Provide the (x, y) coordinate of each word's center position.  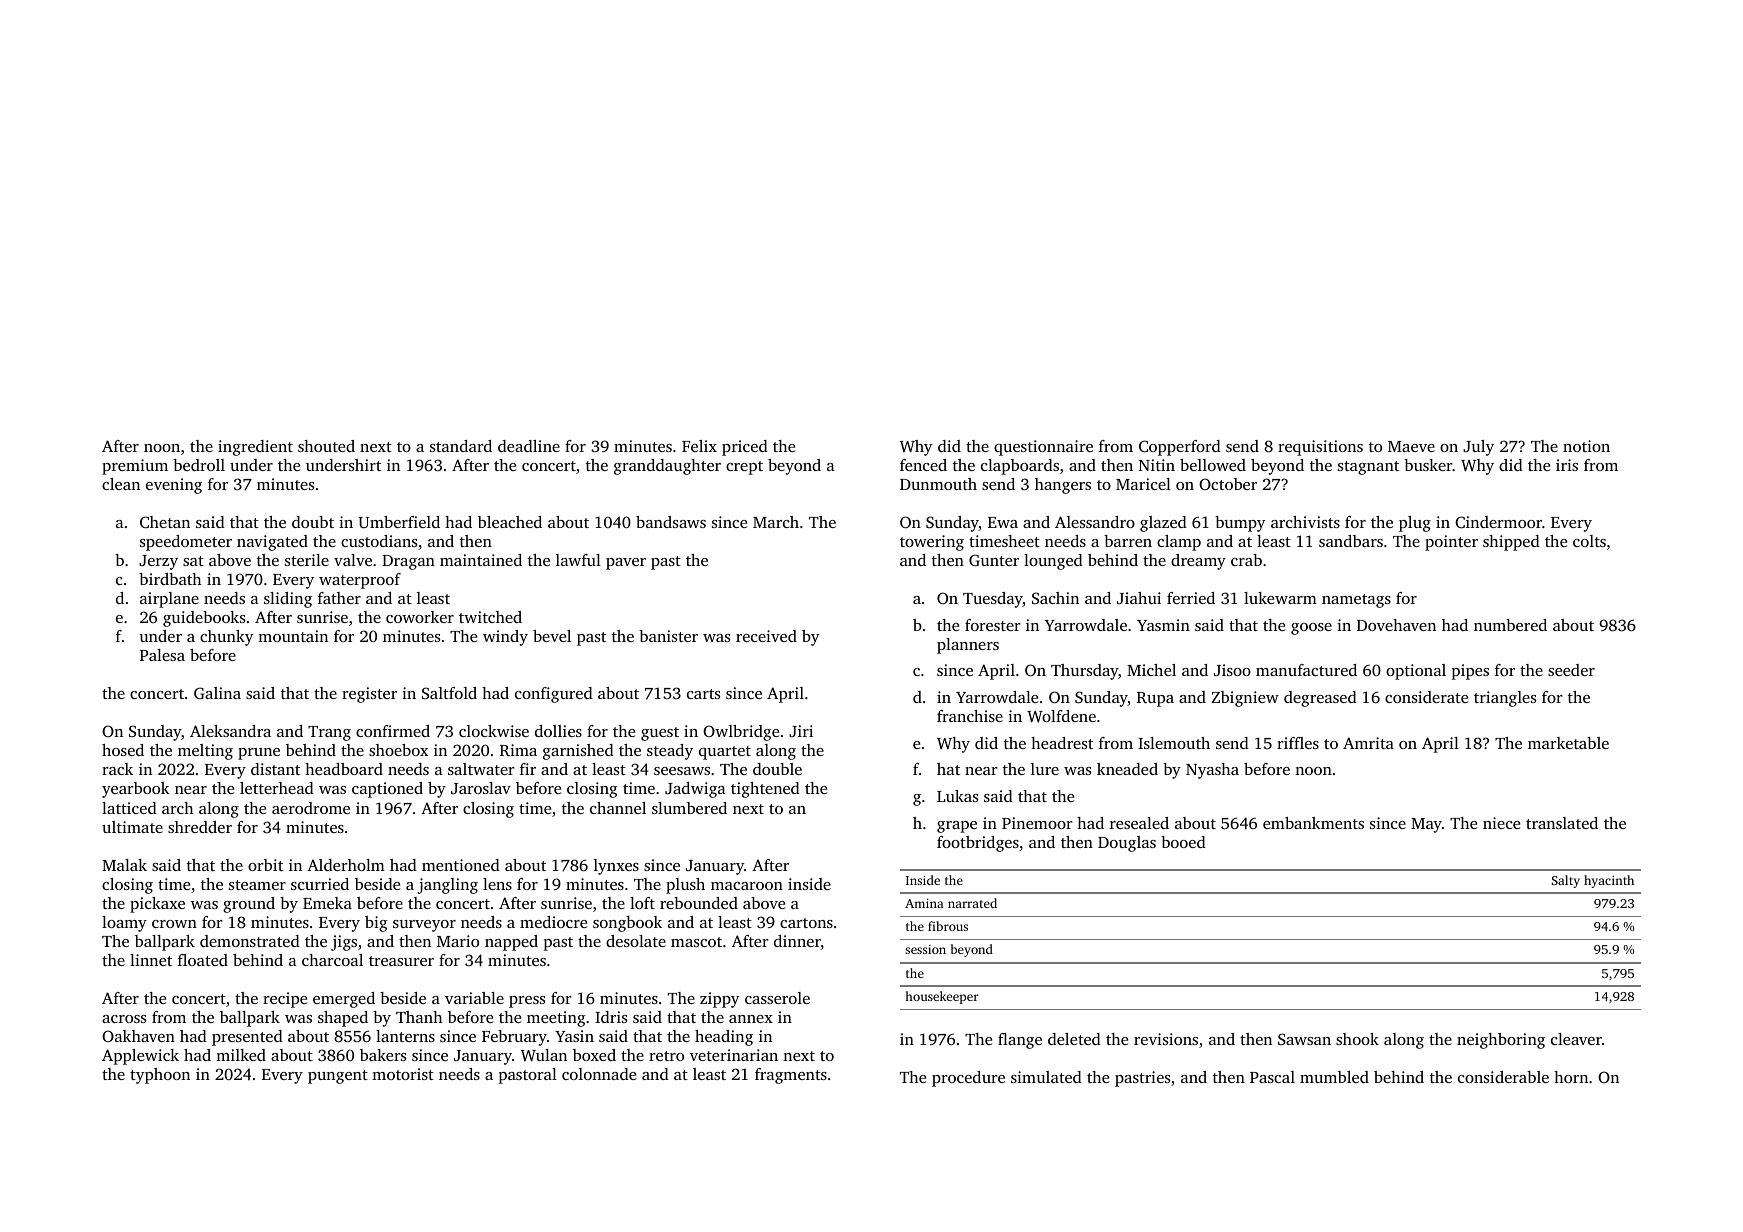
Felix (699, 446)
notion (1586, 446)
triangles (1505, 699)
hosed (123, 750)
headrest (1062, 743)
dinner (797, 942)
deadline (529, 446)
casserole (777, 998)
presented (247, 1038)
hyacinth (1609, 881)
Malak (124, 865)
